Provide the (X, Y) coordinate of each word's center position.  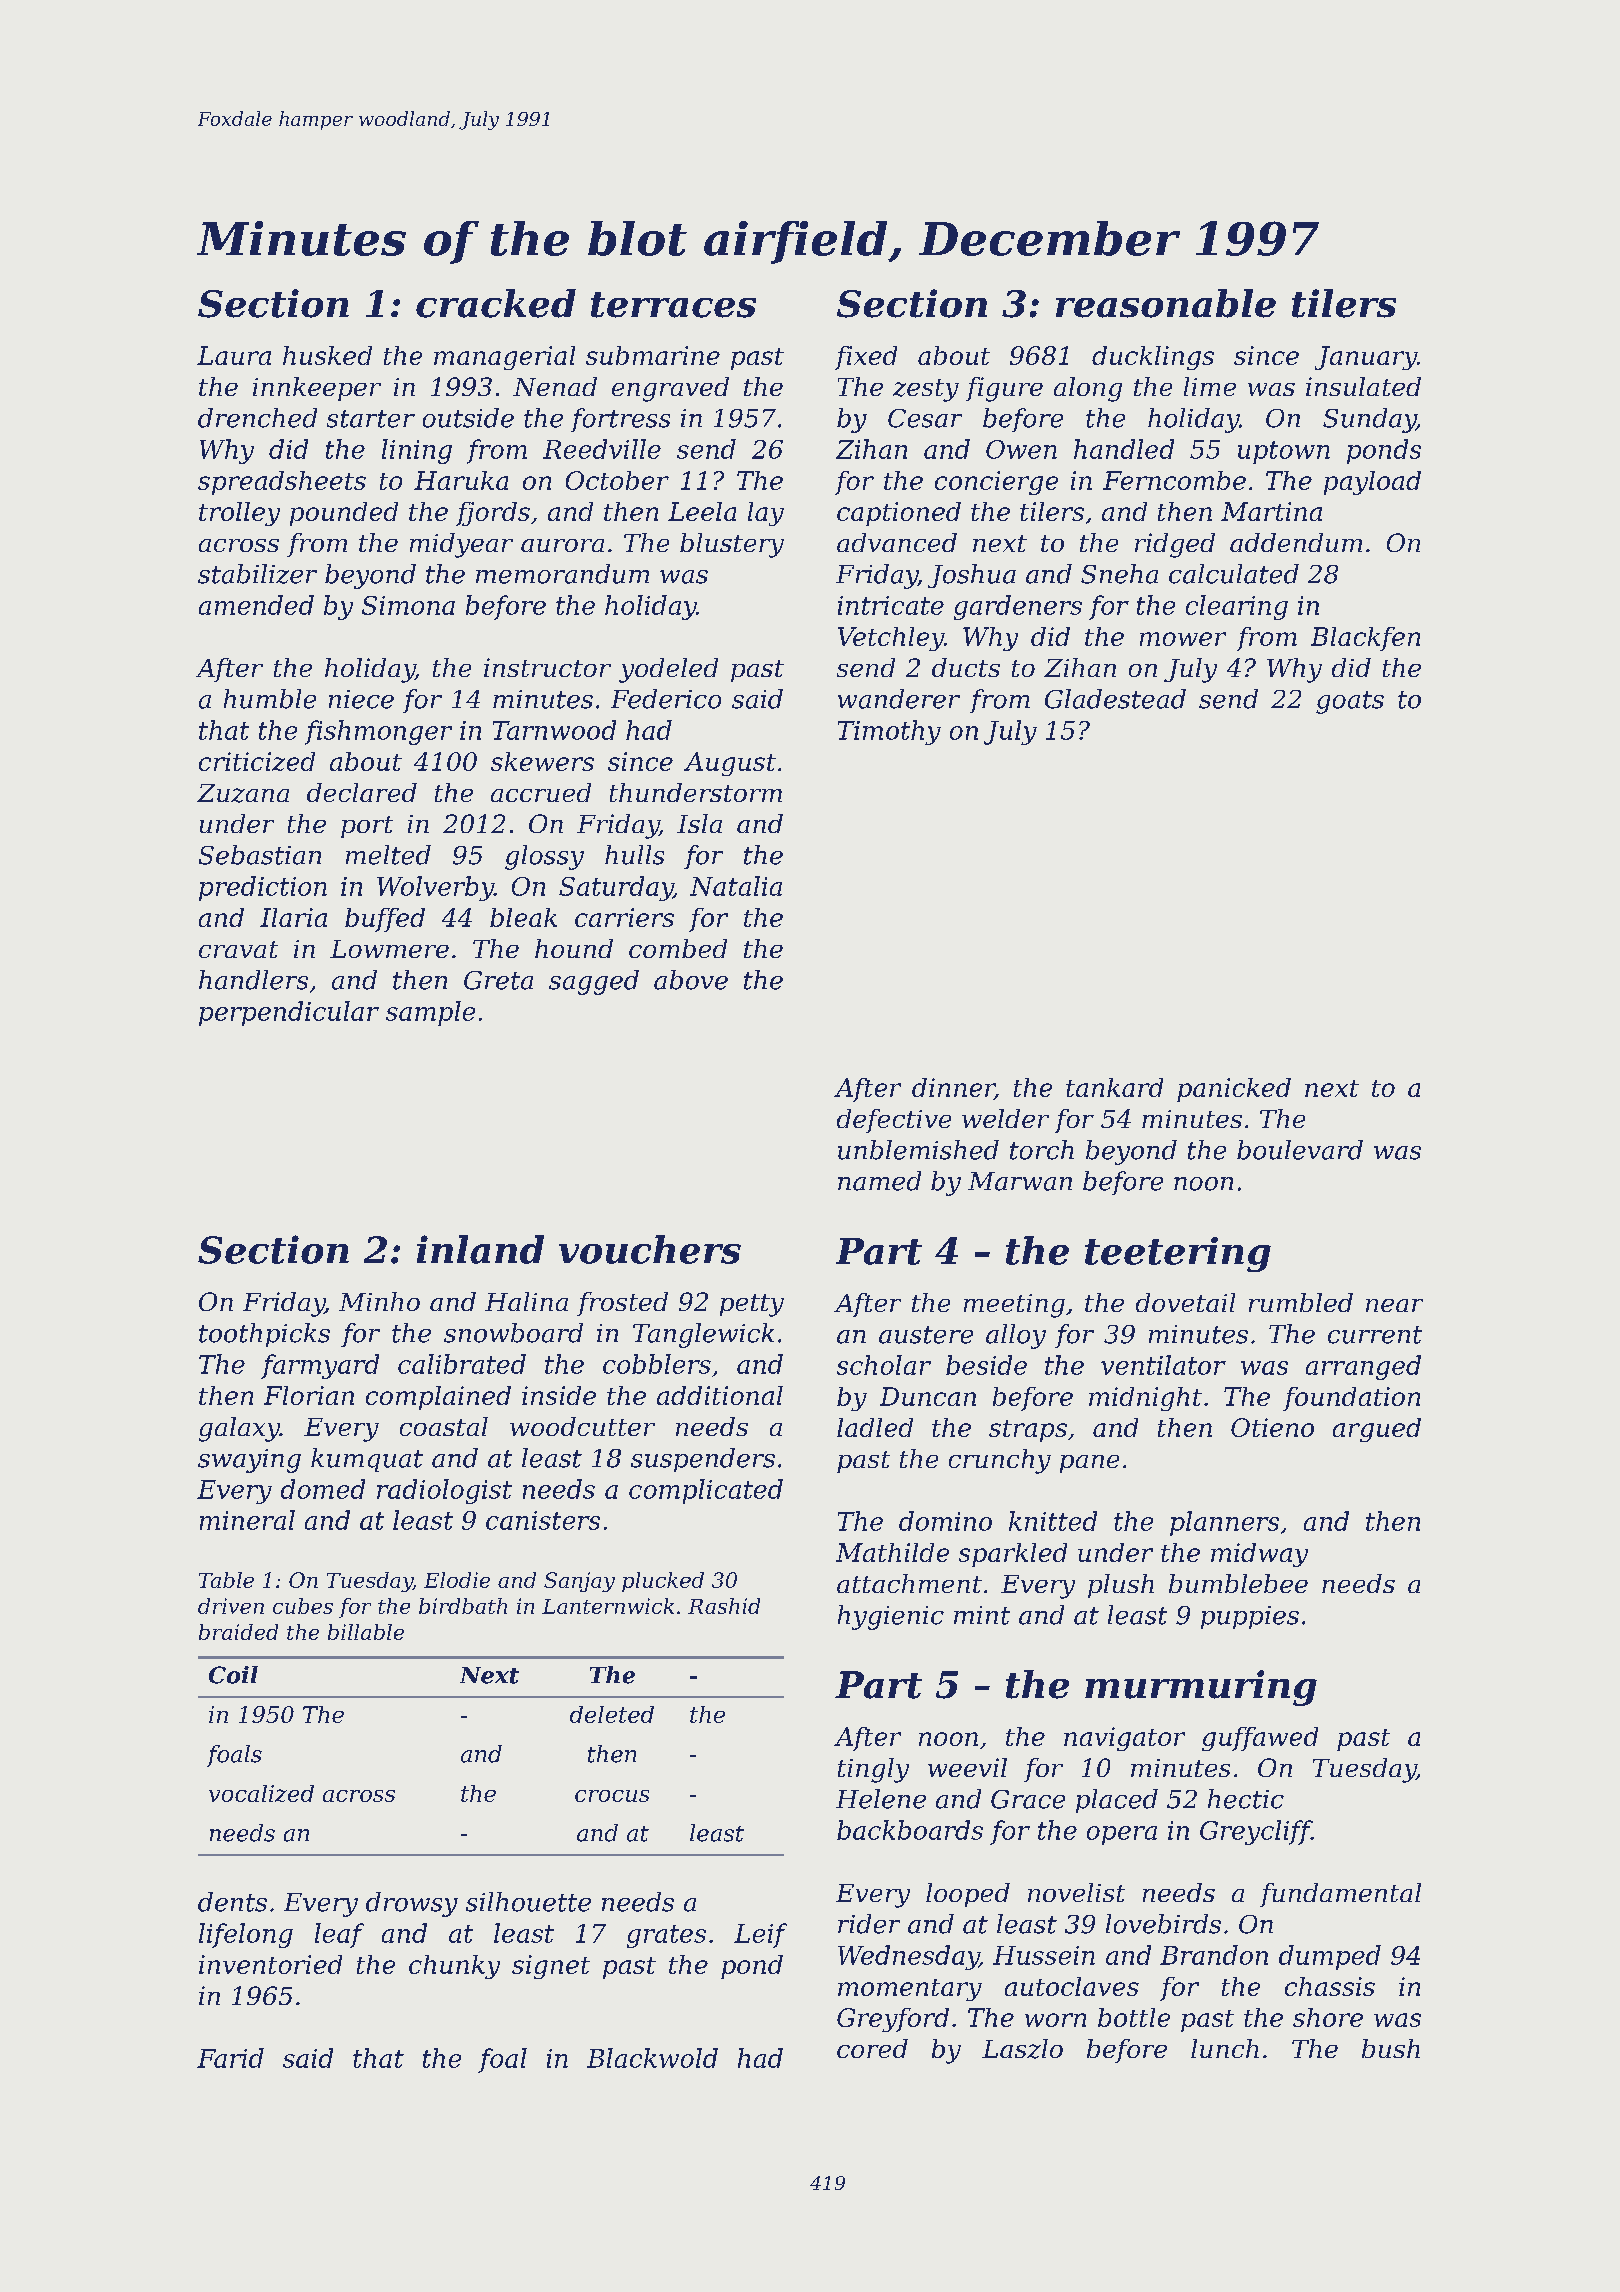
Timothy (889, 732)
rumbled (1301, 1302)
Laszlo (1022, 2049)
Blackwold (652, 2058)
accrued (541, 792)
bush (1391, 2048)
